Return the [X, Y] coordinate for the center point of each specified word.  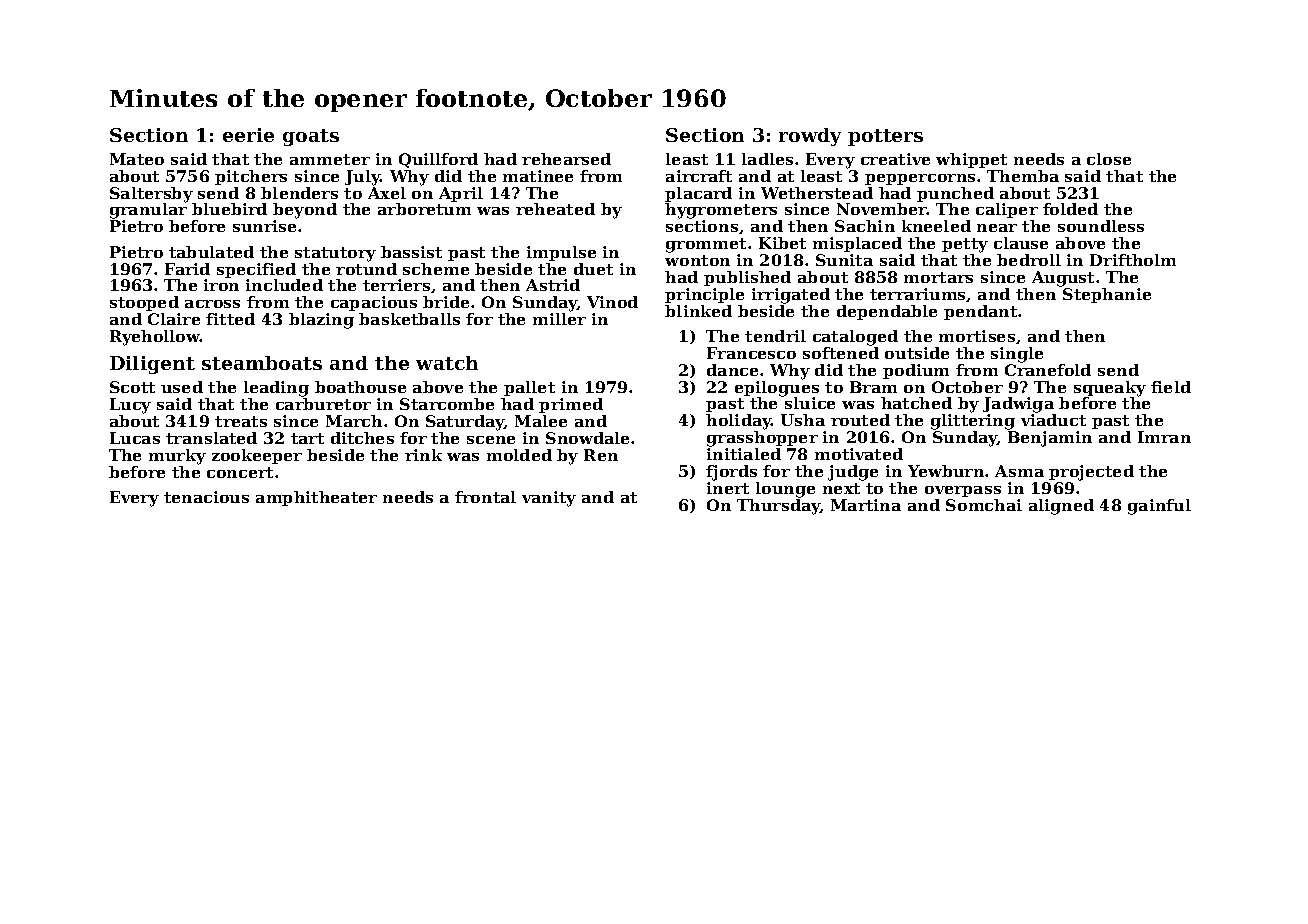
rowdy [810, 137]
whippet [971, 160]
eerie [248, 135]
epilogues [777, 389]
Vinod [612, 302]
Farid [187, 269]
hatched [916, 403]
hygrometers [721, 211]
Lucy [130, 406]
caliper [1007, 210]
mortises [977, 336]
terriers [396, 285]
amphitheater [316, 498]
